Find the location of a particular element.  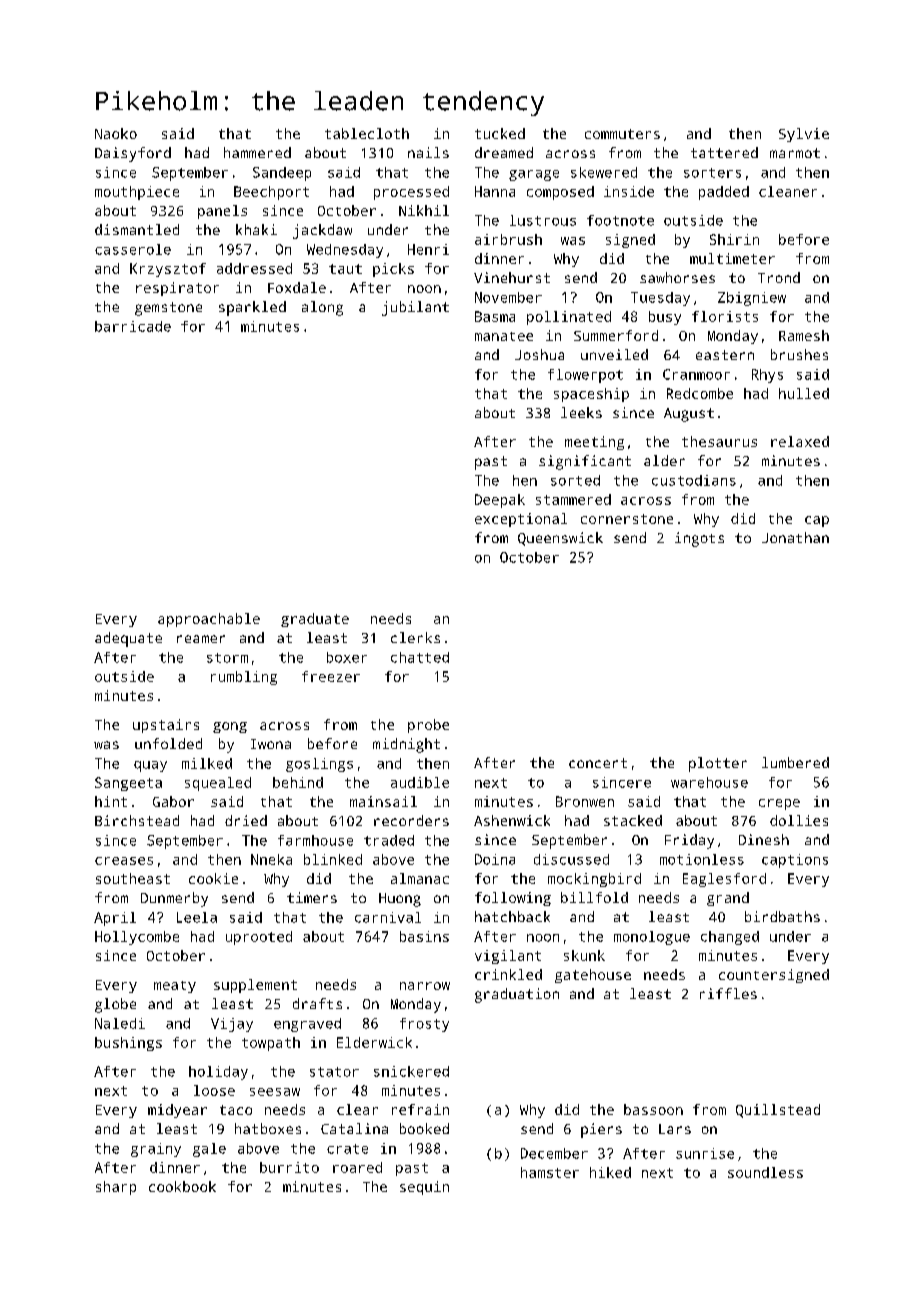

hatchback is located at coordinates (512, 916).
